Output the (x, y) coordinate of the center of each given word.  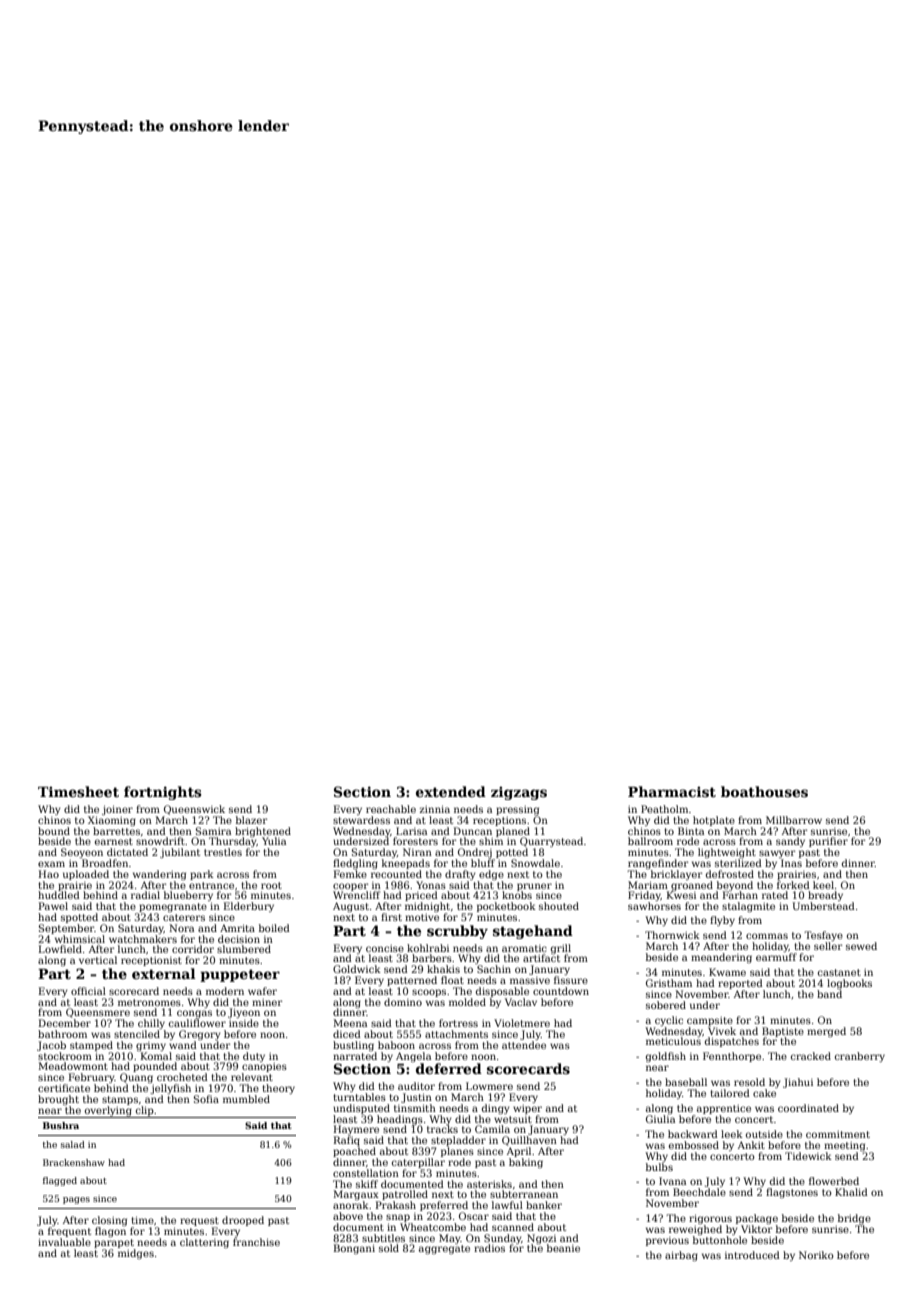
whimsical (80, 939)
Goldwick (357, 969)
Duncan (473, 831)
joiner (117, 810)
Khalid (851, 1192)
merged (826, 1032)
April (519, 1152)
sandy (790, 842)
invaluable (64, 1242)
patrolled (405, 1195)
